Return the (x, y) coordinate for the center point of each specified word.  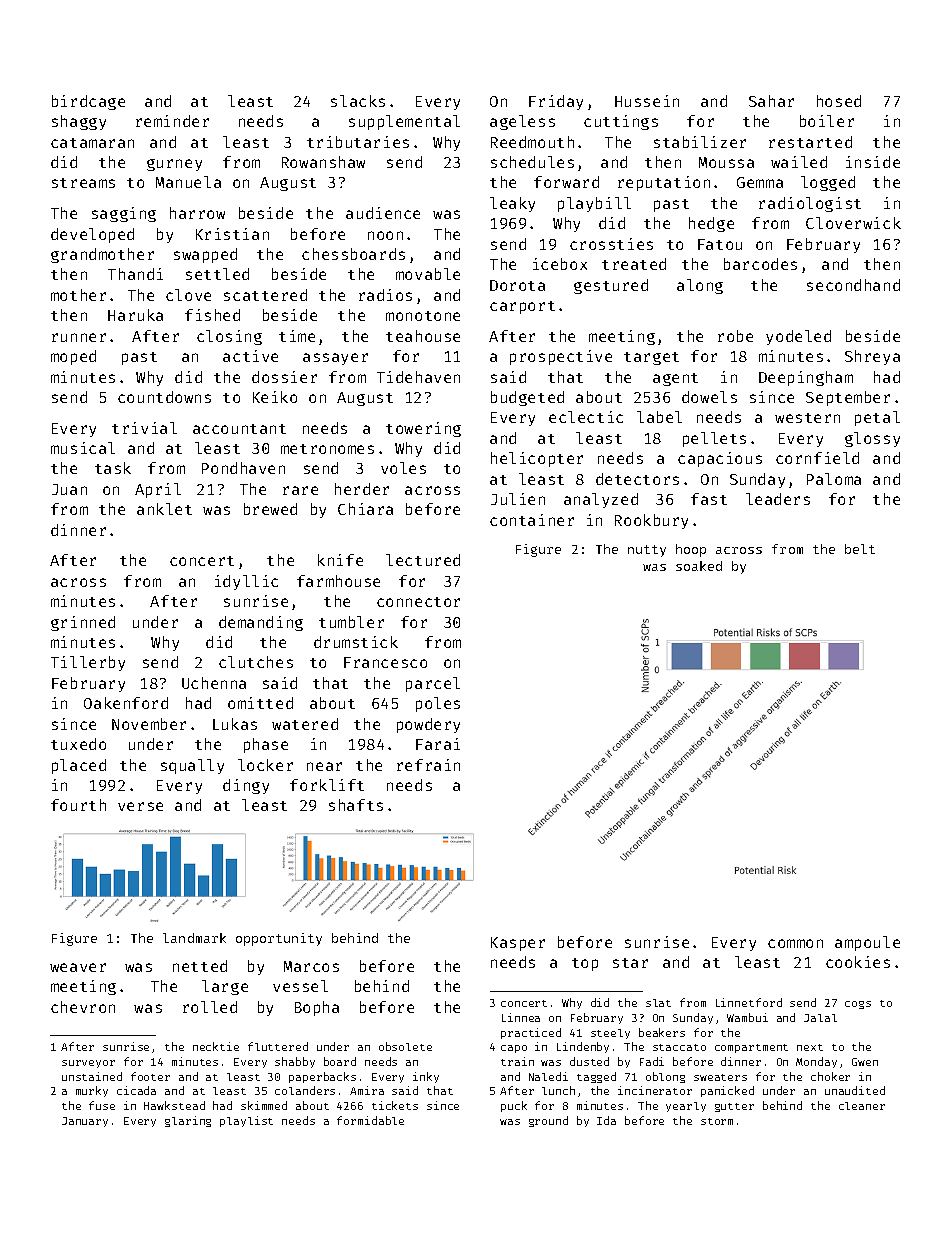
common (795, 943)
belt (860, 549)
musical (83, 448)
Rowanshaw (323, 162)
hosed (839, 101)
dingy (246, 786)
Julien (518, 499)
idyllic (246, 582)
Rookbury (651, 521)
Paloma (834, 479)
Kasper (518, 944)
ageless (522, 122)
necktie (216, 1046)
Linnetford (749, 1002)
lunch (558, 1090)
